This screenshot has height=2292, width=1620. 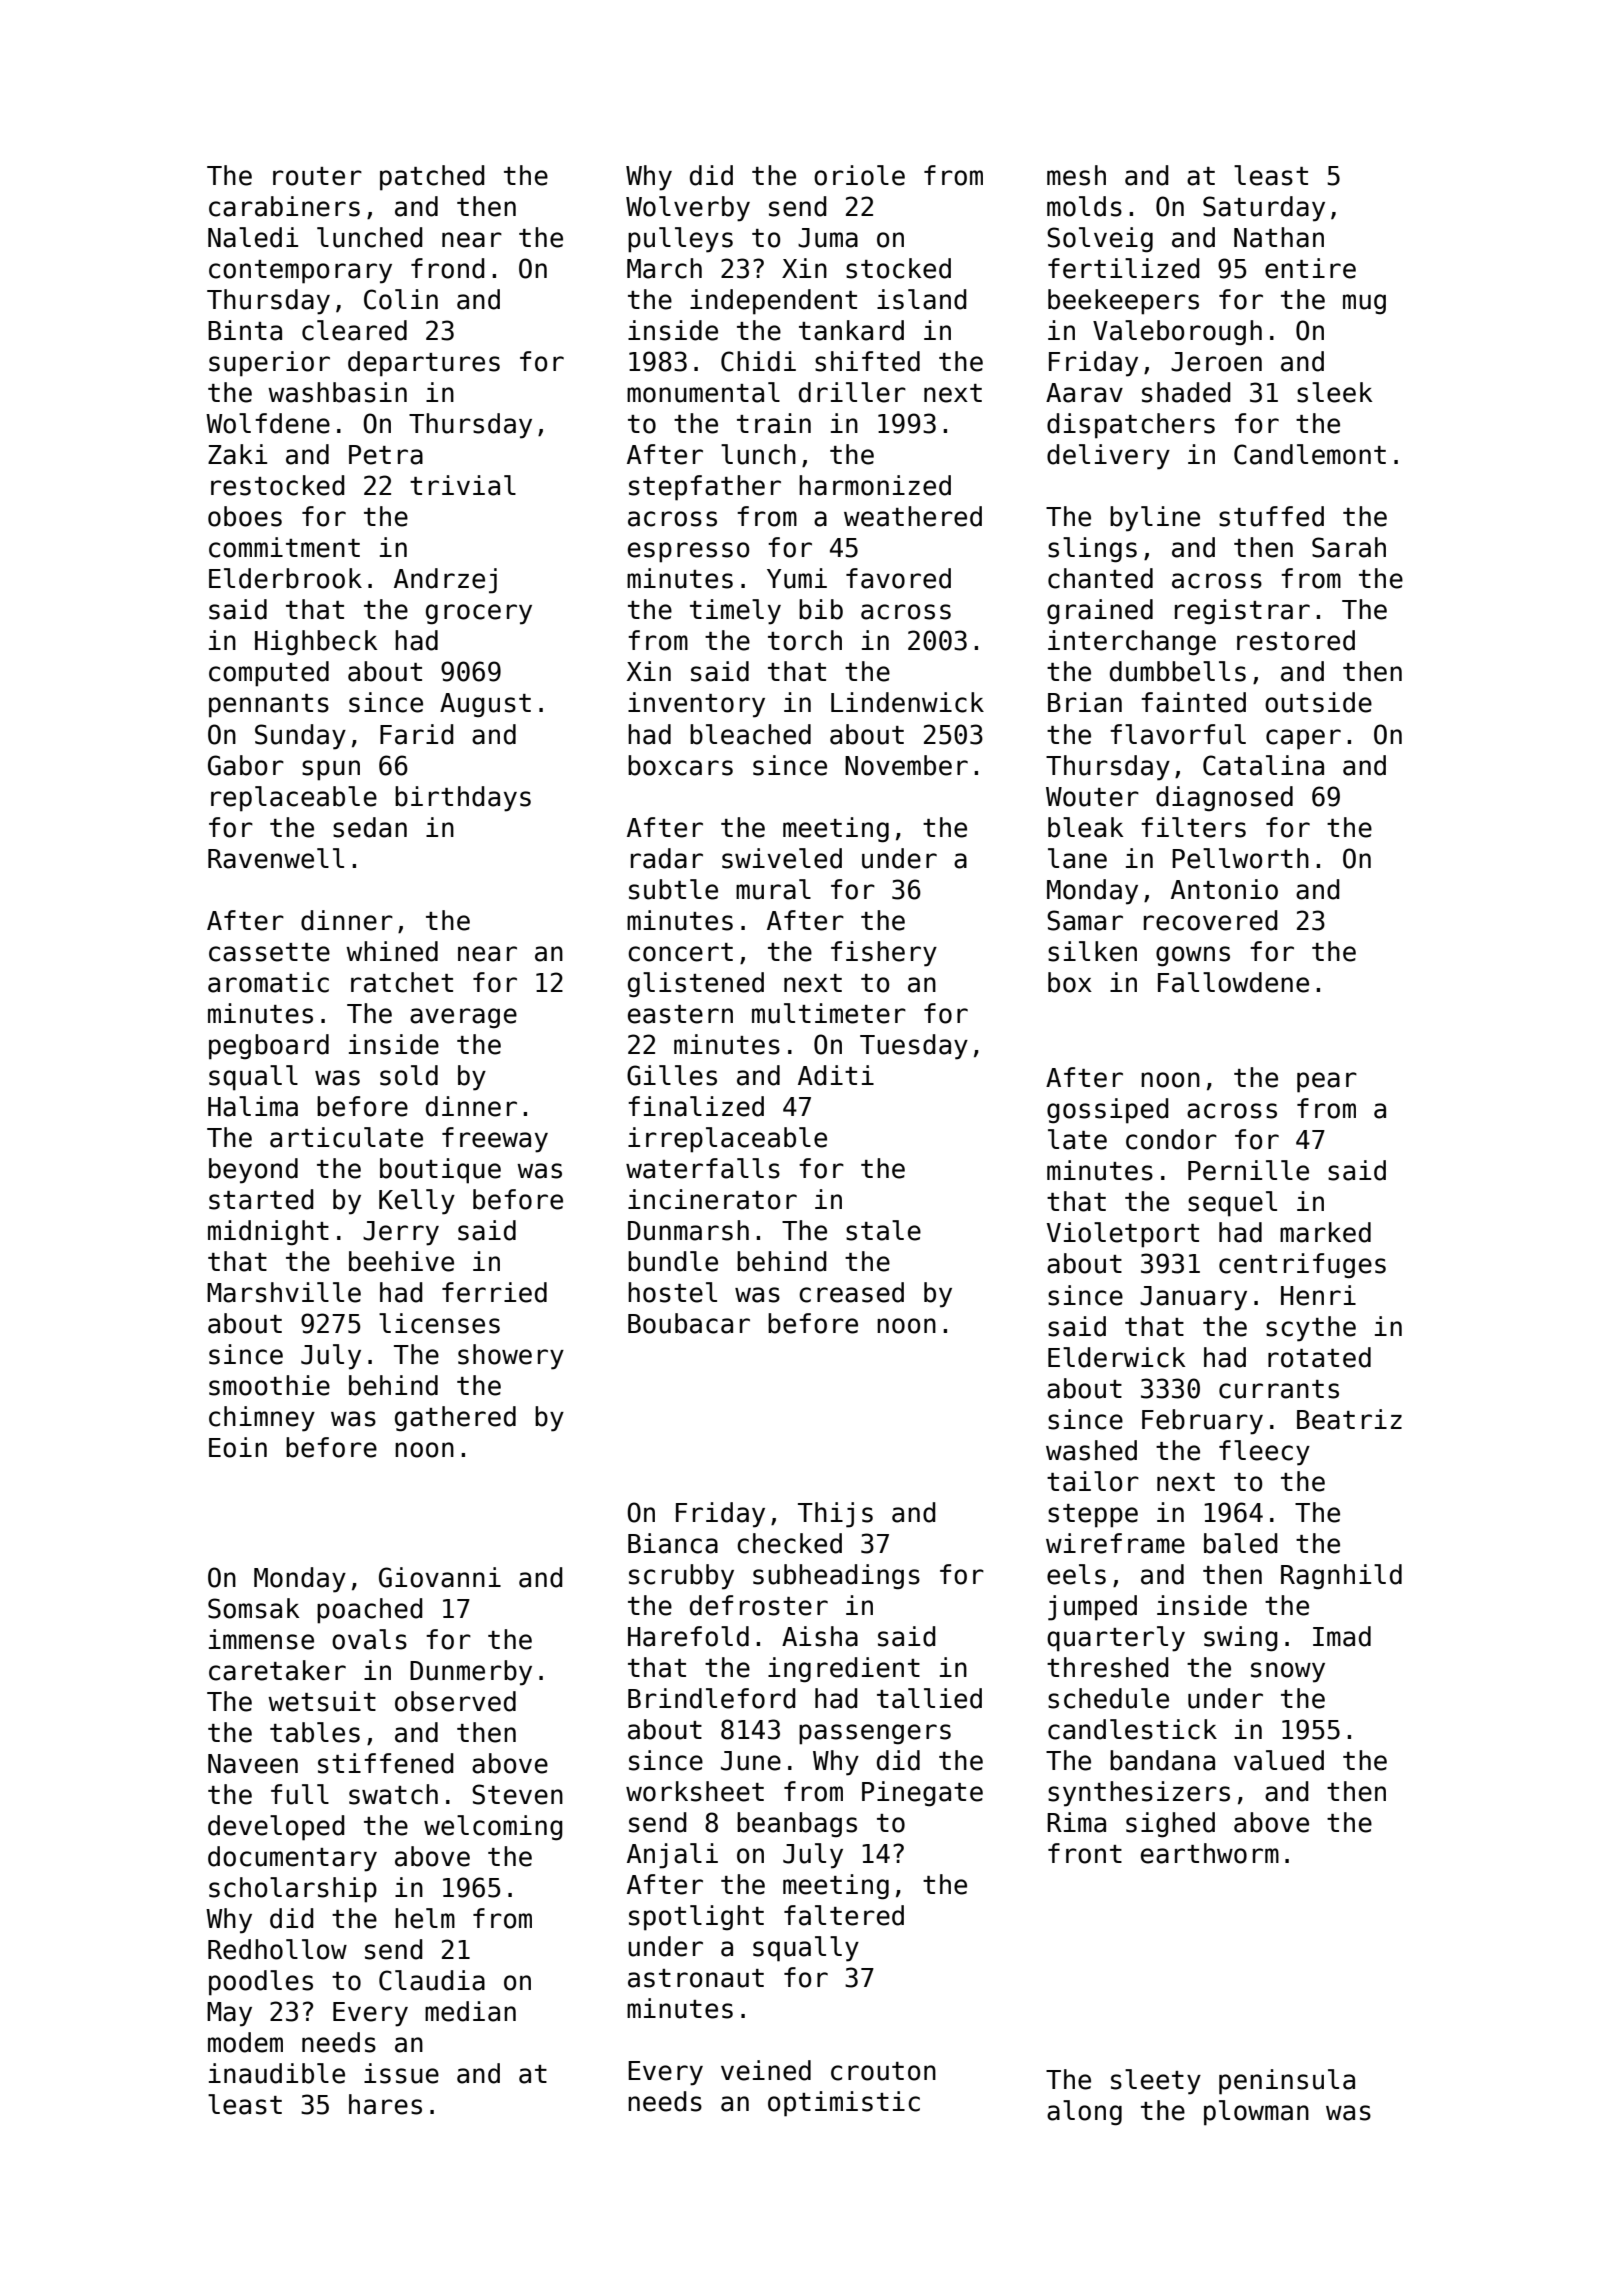 What do you see at coordinates (1224, 889) in the screenshot?
I see `Antonio` at bounding box center [1224, 889].
